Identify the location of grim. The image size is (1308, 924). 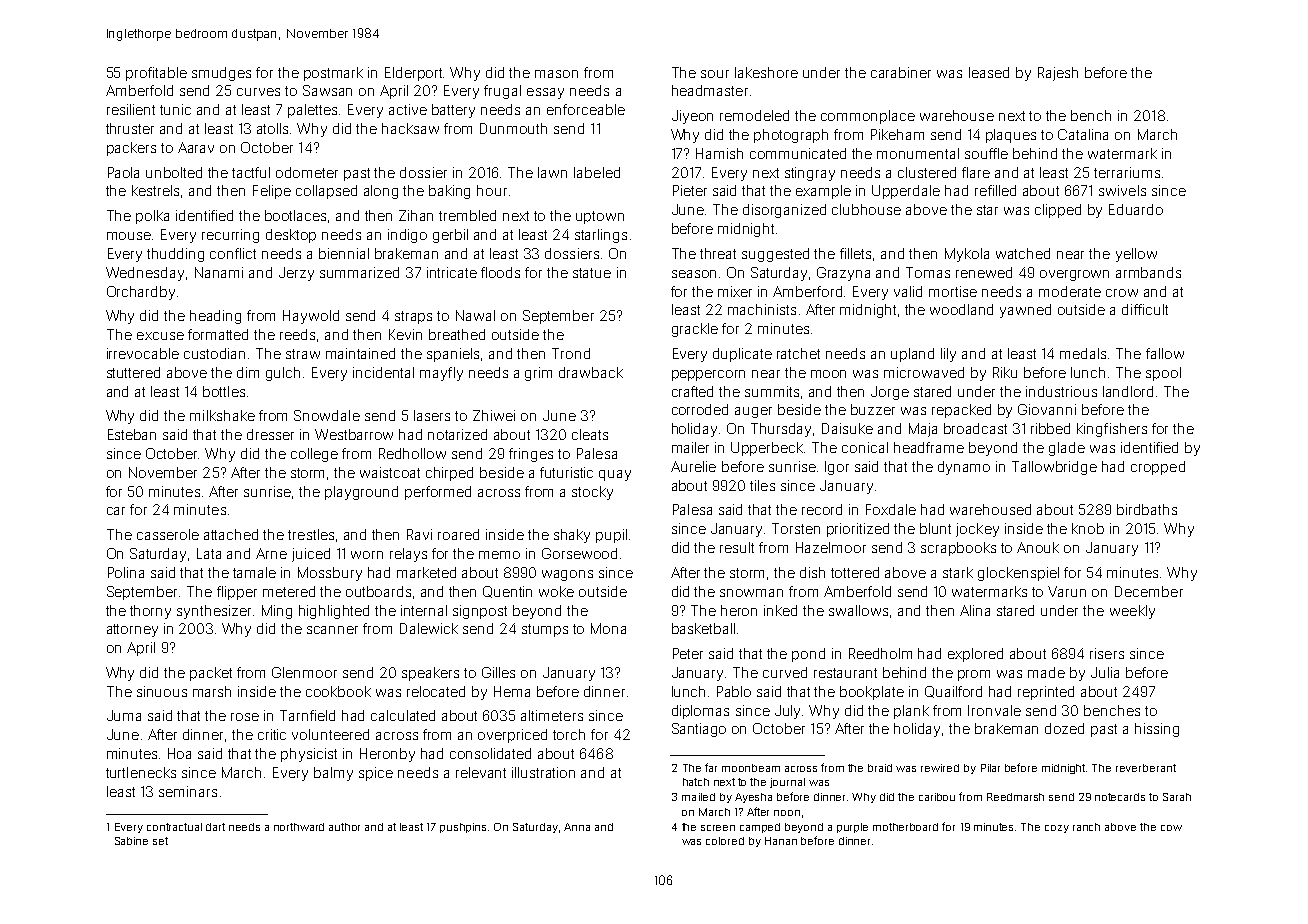
(538, 374).
